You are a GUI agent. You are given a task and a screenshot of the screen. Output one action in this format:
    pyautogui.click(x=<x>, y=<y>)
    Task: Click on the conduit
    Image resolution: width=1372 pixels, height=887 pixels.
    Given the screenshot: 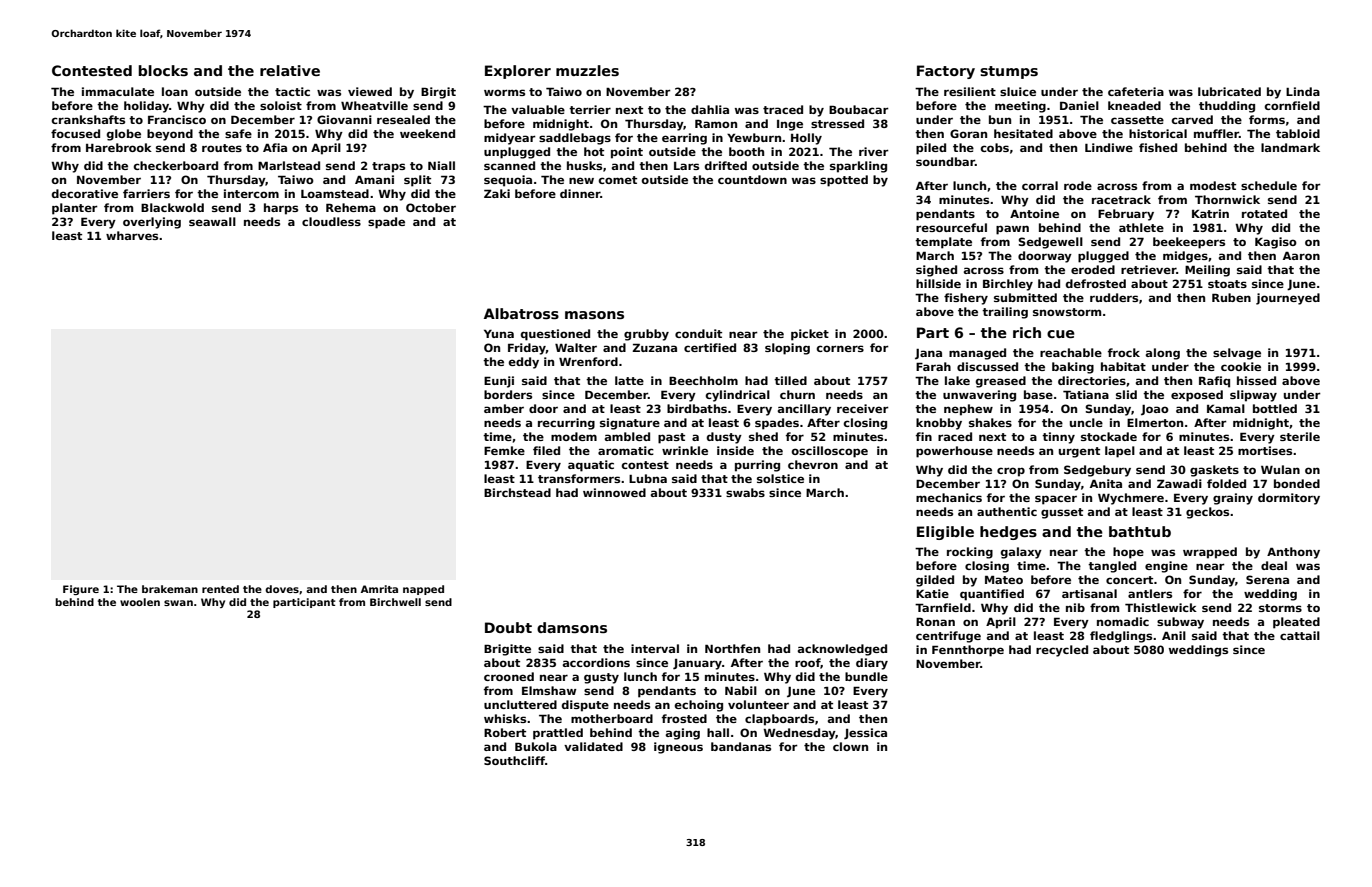 What is the action you would take?
    pyautogui.click(x=698, y=333)
